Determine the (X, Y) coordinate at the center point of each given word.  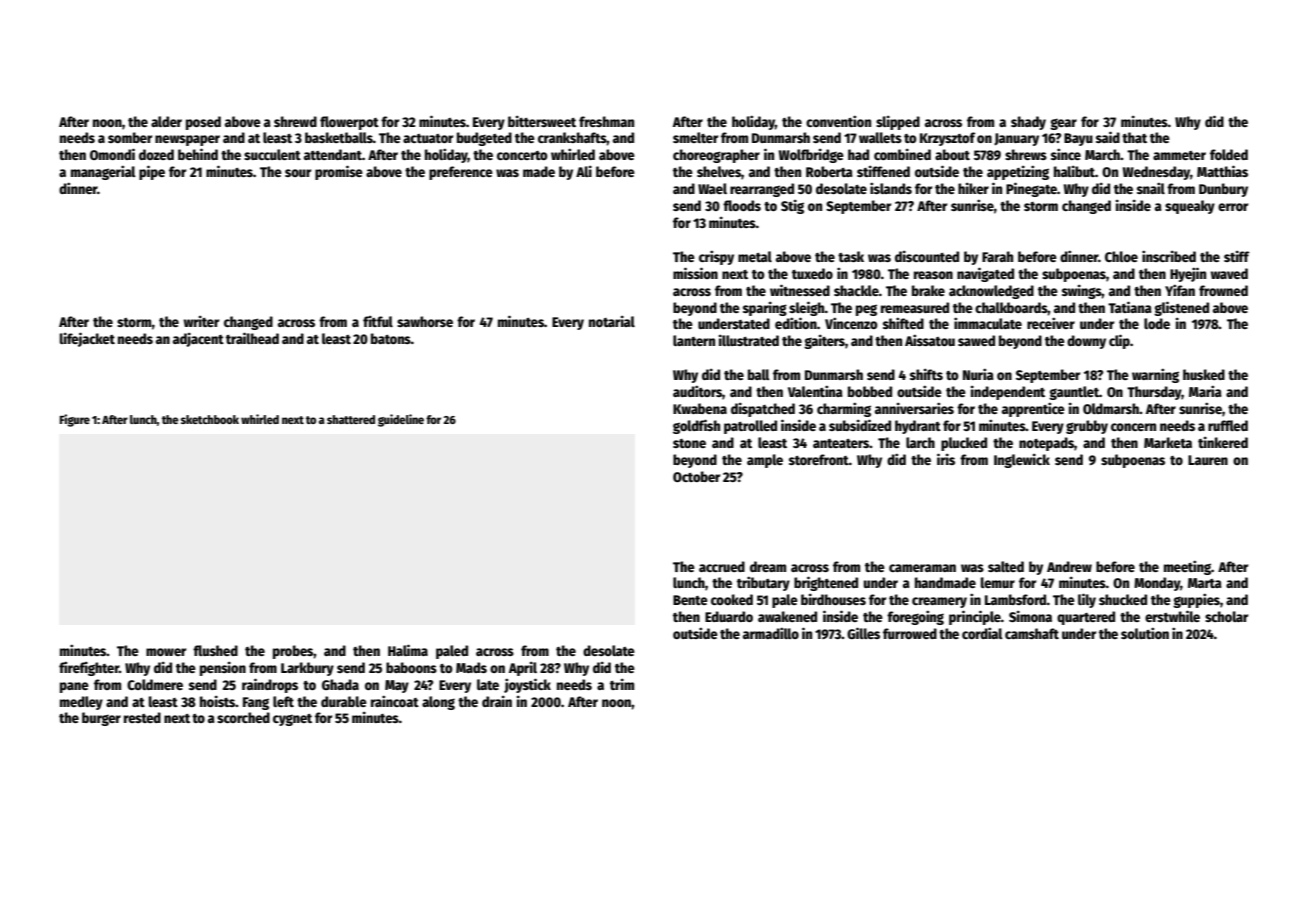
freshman (606, 121)
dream (768, 566)
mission (695, 273)
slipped (898, 122)
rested (142, 717)
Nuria (978, 374)
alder (166, 121)
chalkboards (1011, 307)
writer (201, 321)
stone (689, 443)
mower (166, 652)
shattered (351, 419)
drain (497, 701)
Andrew (1069, 566)
